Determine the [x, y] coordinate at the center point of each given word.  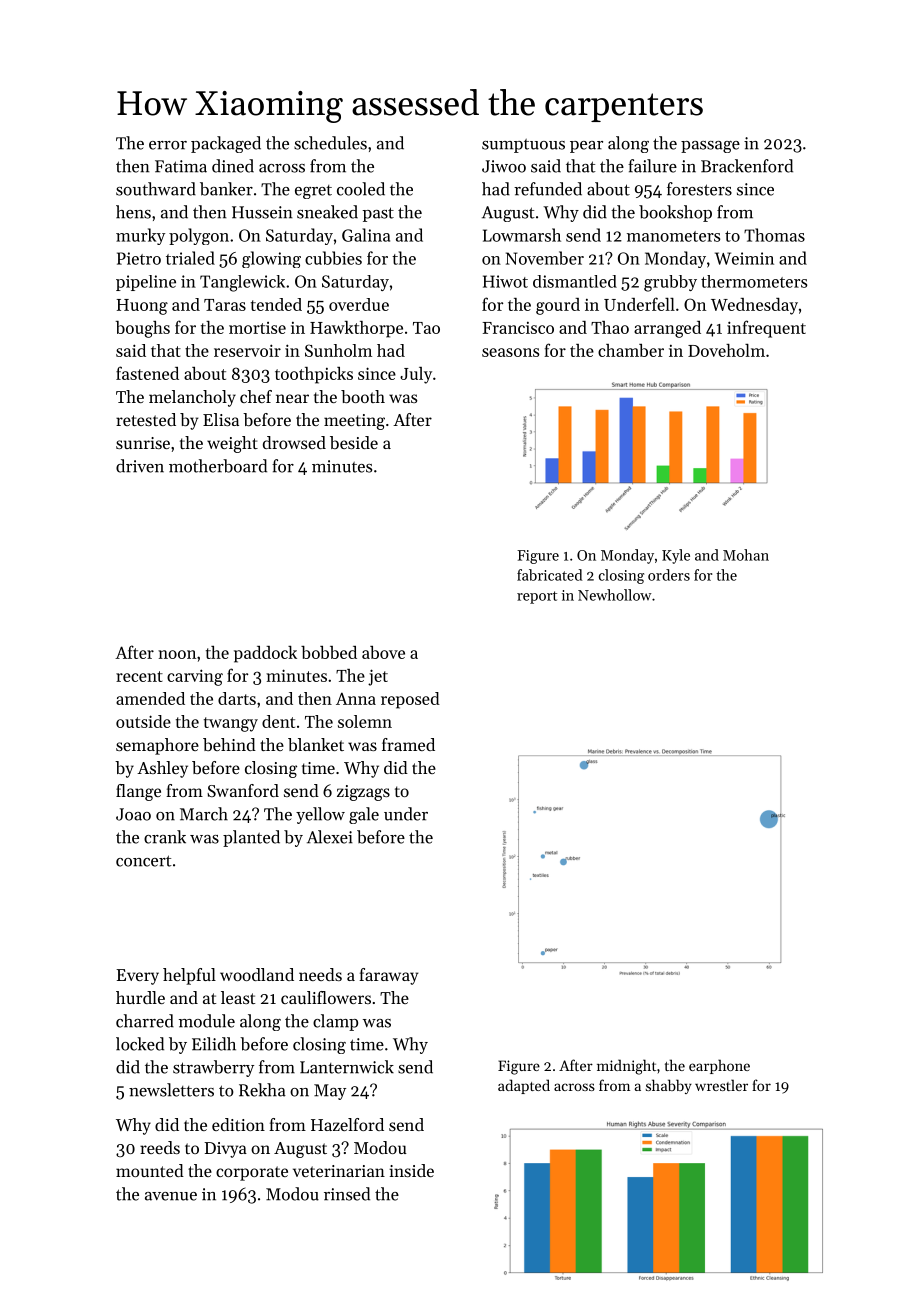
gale [364, 815]
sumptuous [523, 146]
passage [710, 147]
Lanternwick [347, 1067]
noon [177, 654]
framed [408, 744]
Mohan [746, 555]
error [168, 145]
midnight [626, 1067]
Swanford [243, 790]
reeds [160, 1147]
